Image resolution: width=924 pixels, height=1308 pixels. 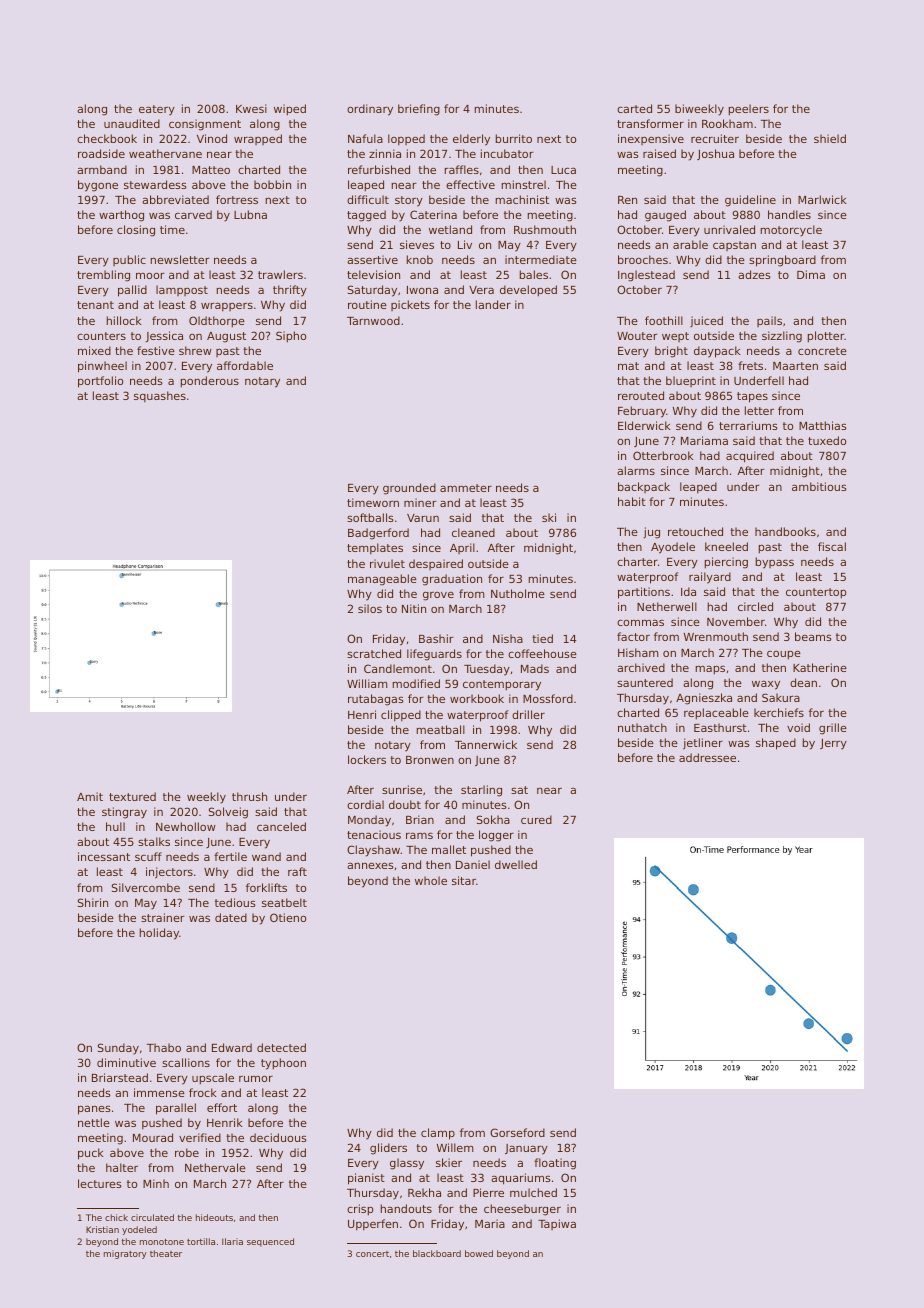 I want to click on wetland, so click(x=450, y=229).
